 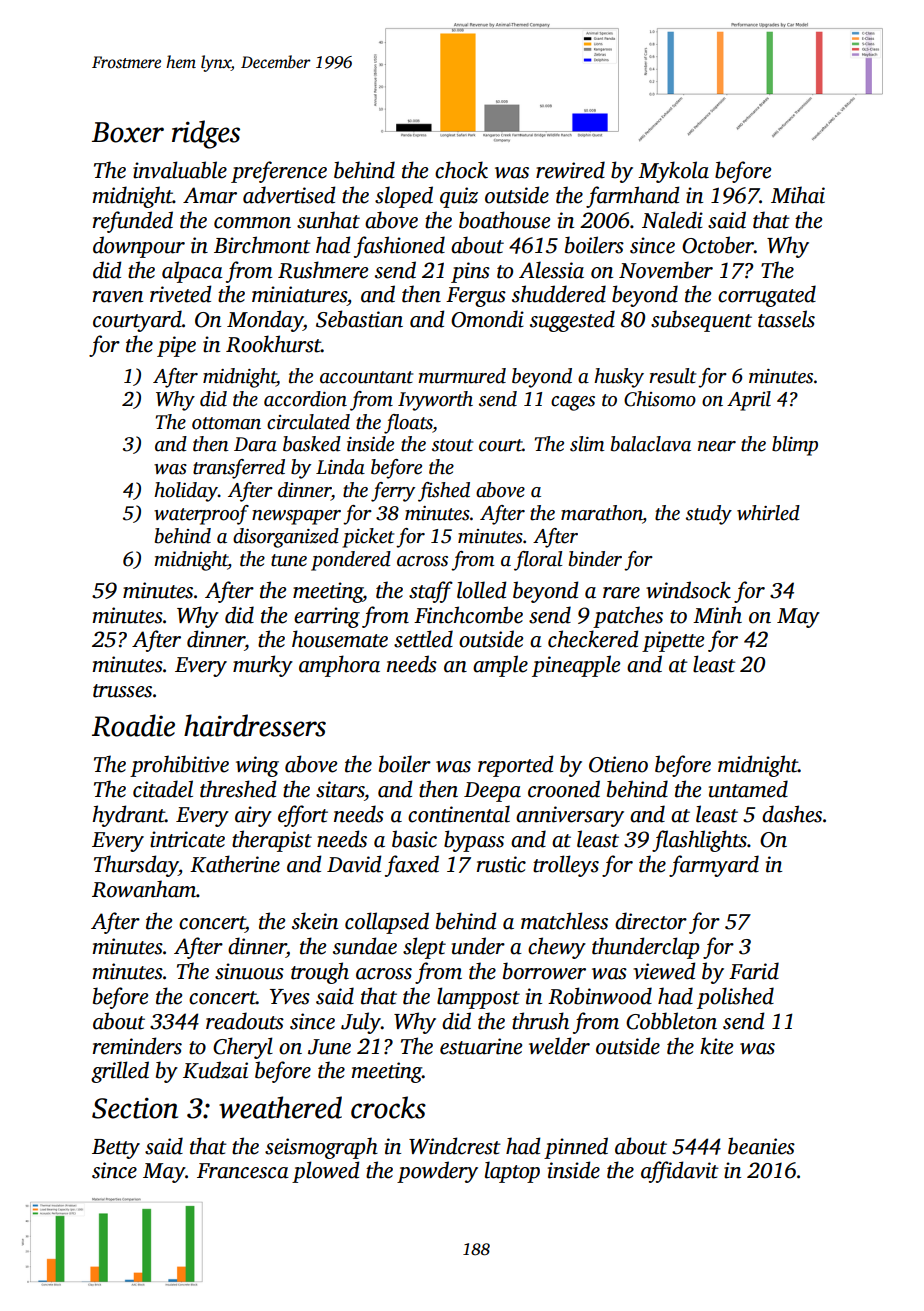 I want to click on fashioned, so click(x=399, y=247).
